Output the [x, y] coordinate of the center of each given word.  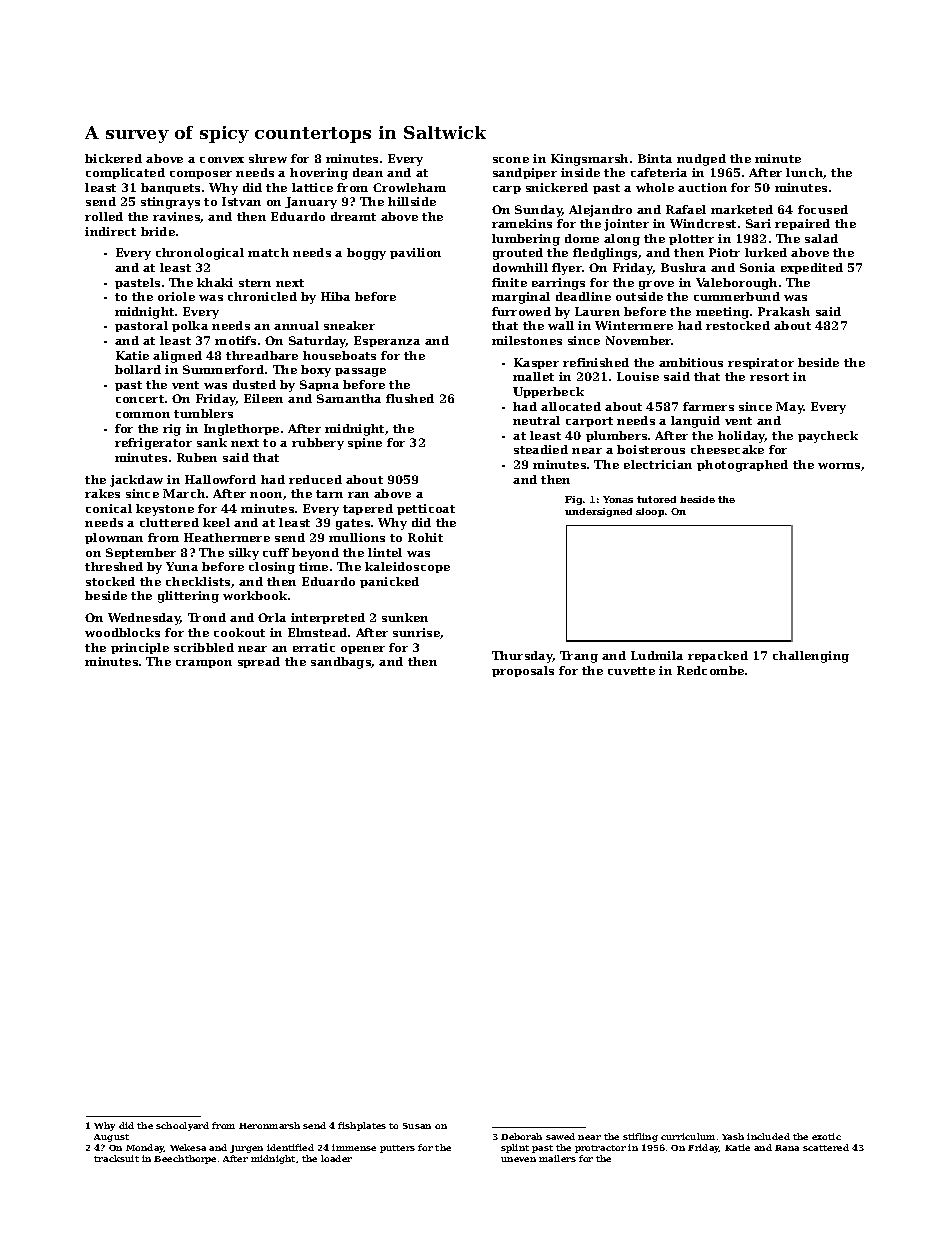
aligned [177, 357]
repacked [718, 656]
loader [336, 1158]
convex [222, 160]
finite [509, 282]
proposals [523, 671]
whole [655, 187]
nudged [701, 160]
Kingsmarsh [589, 160]
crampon [204, 664]
